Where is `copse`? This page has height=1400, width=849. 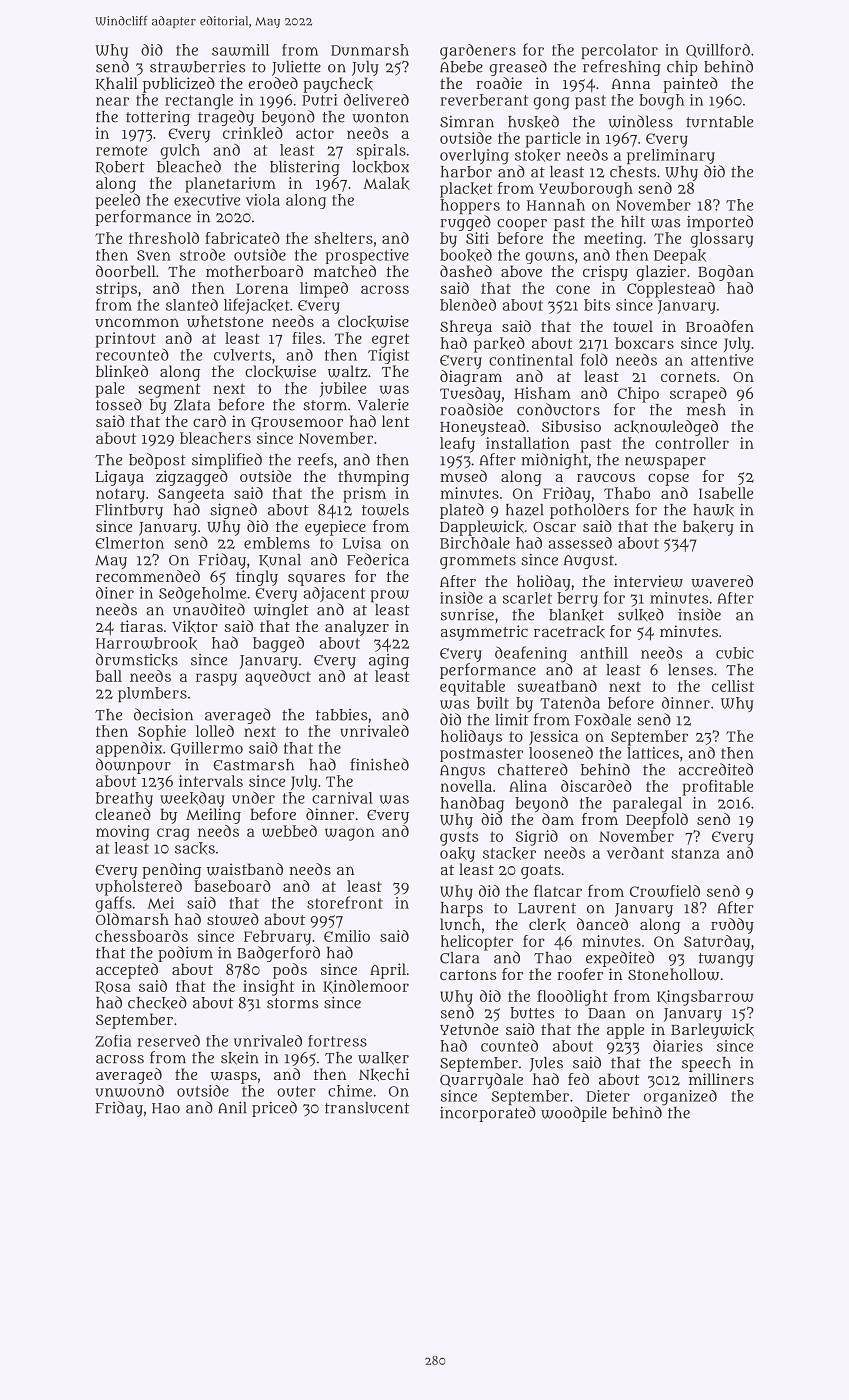 copse is located at coordinates (668, 480).
